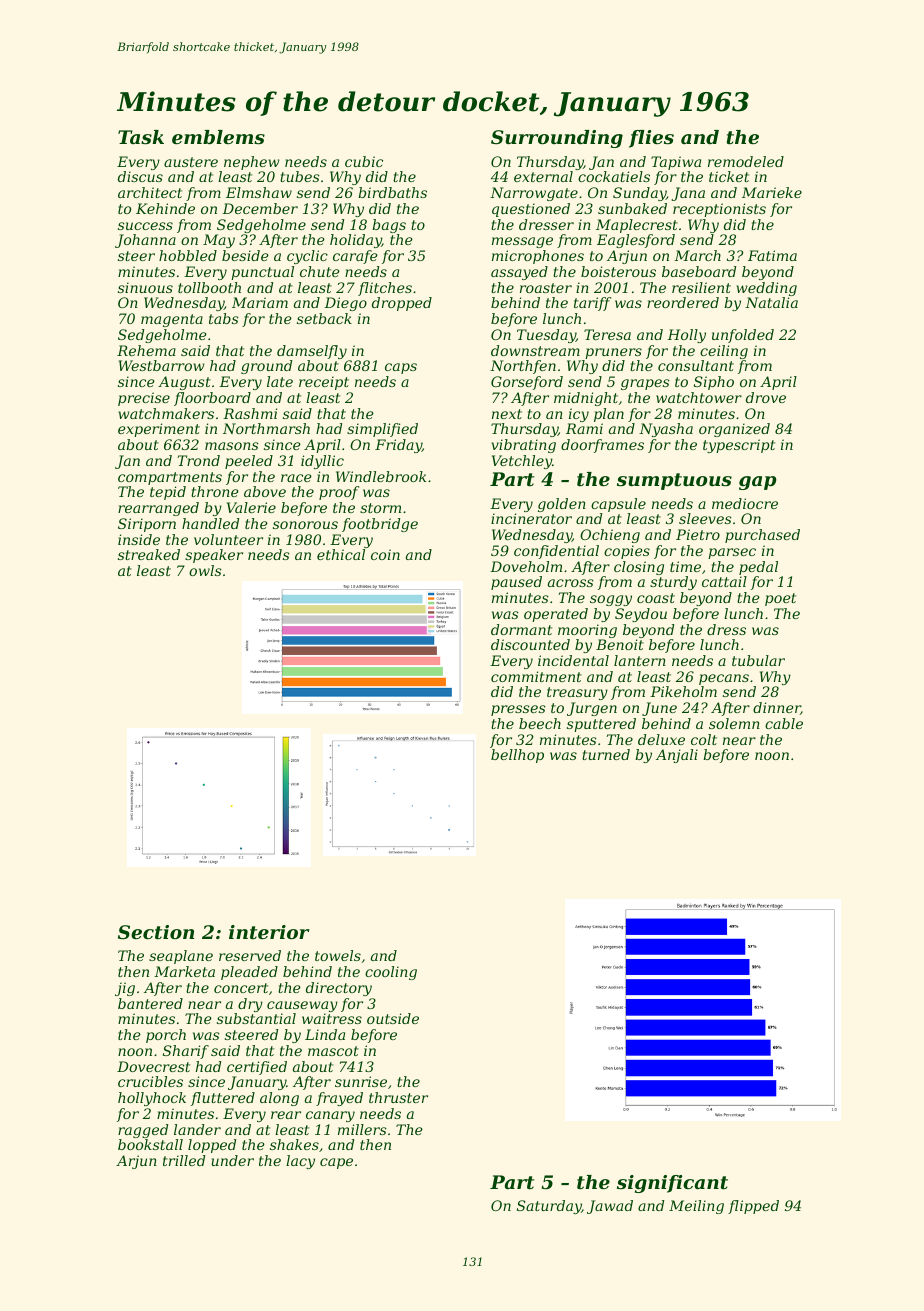  What do you see at coordinates (651, 139) in the document?
I see `flies` at bounding box center [651, 139].
